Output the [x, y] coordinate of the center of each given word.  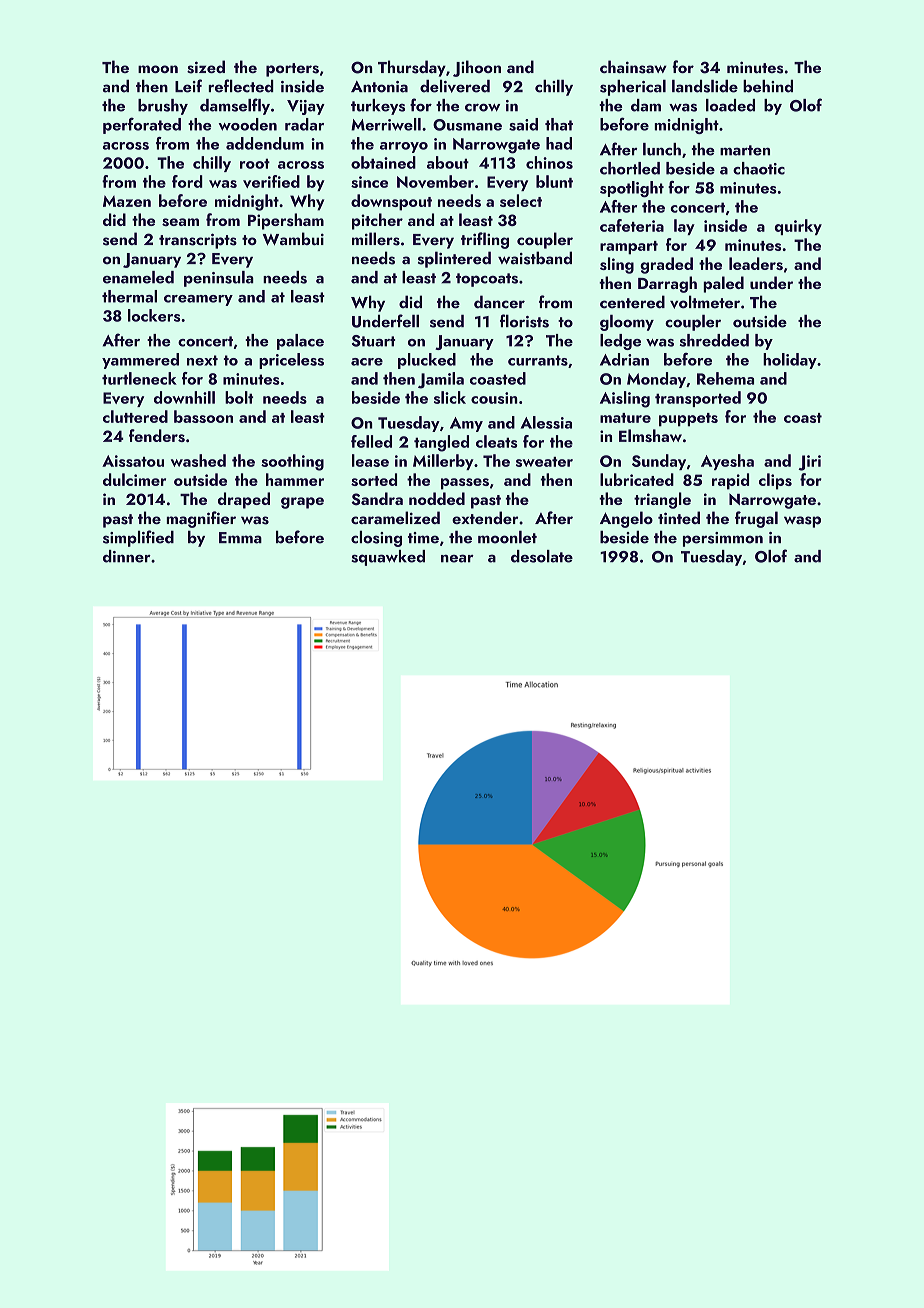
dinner [127, 556]
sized [206, 67]
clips [775, 481]
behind [768, 86]
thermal [129, 296]
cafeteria [632, 225]
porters [292, 70]
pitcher [377, 221]
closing [376, 539]
